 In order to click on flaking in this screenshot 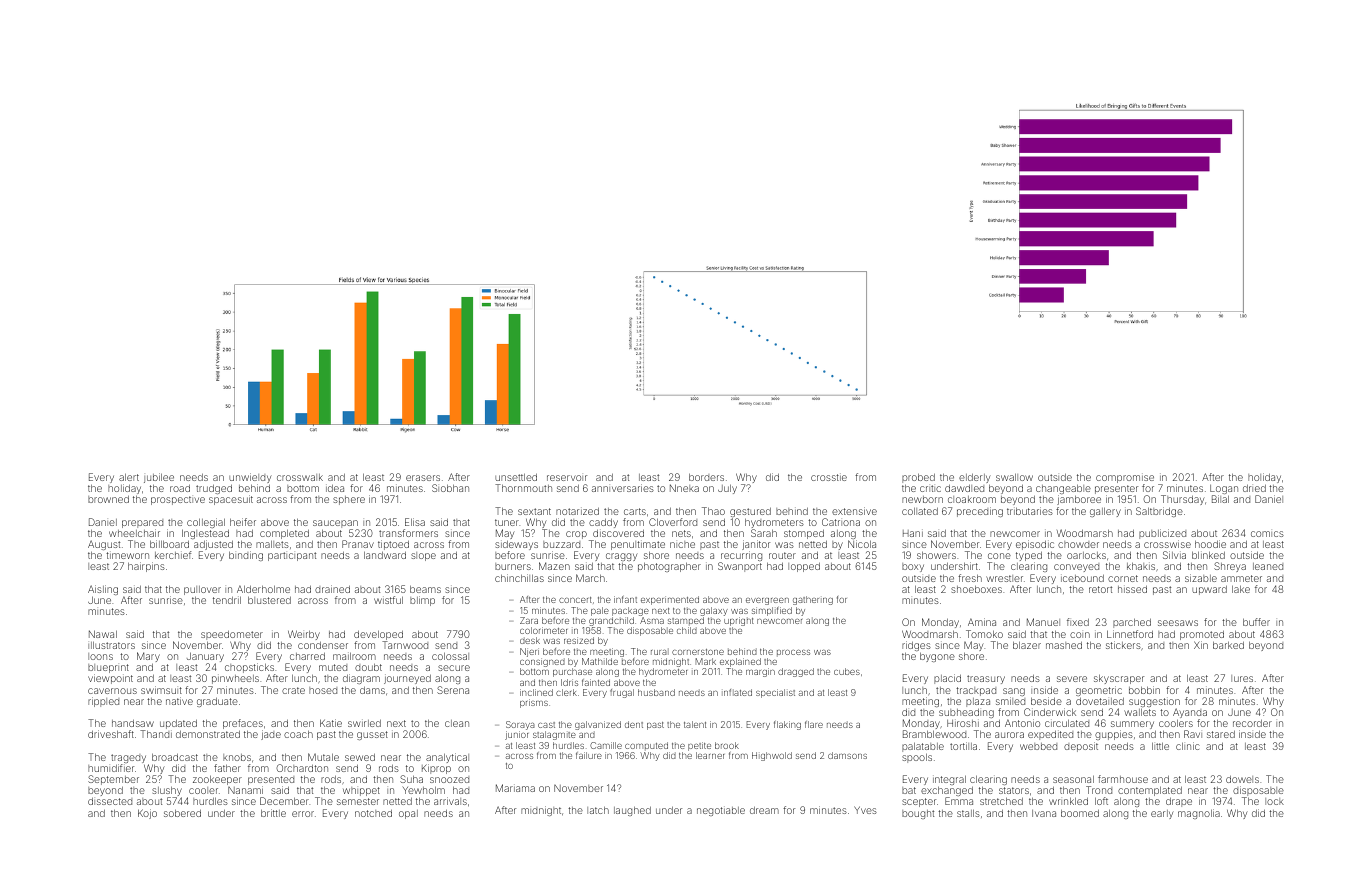, I will do `click(787, 725)`.
